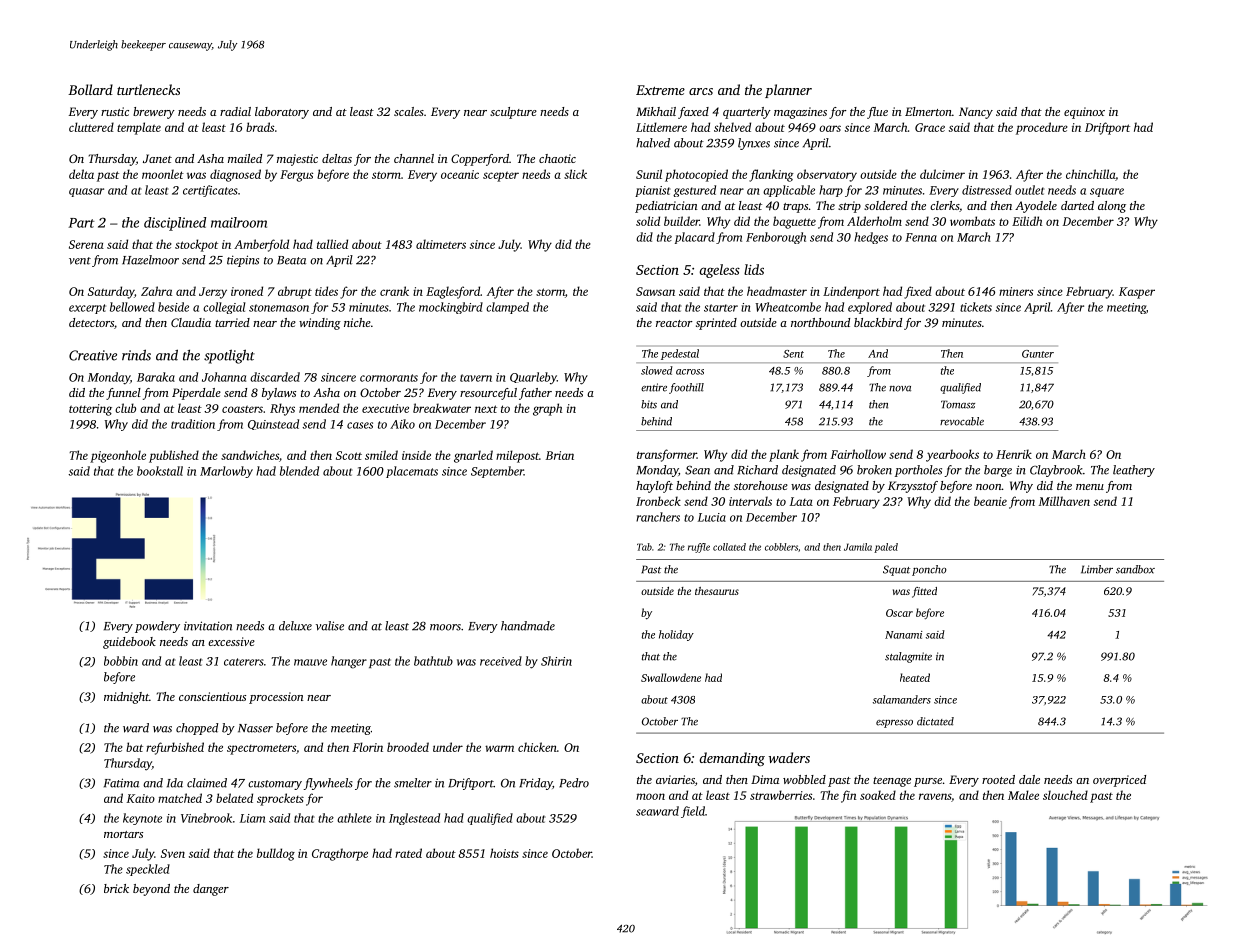  What do you see at coordinates (915, 677) in the page?
I see `heated` at bounding box center [915, 677].
